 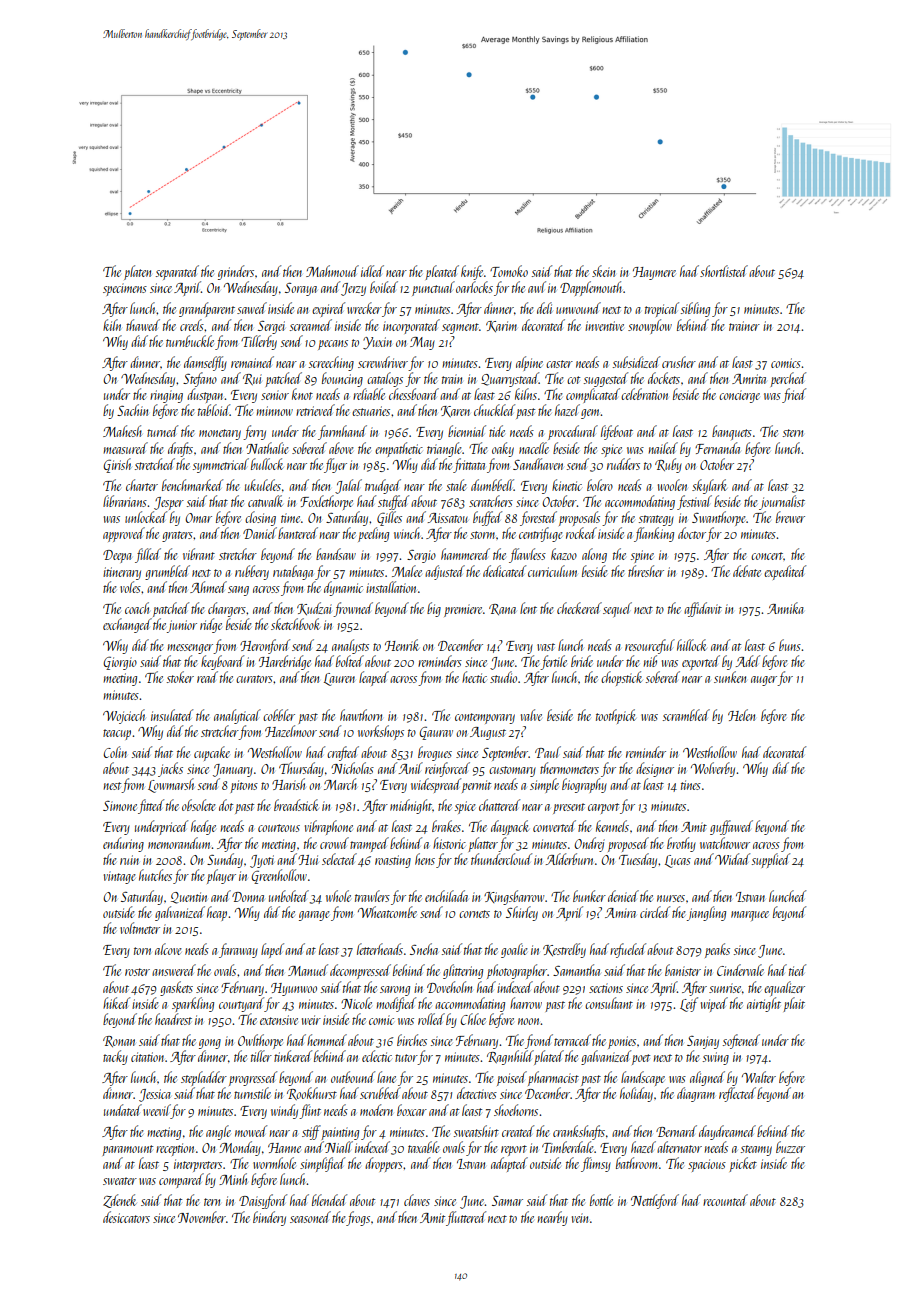 I want to click on vintage, so click(x=120, y=877).
